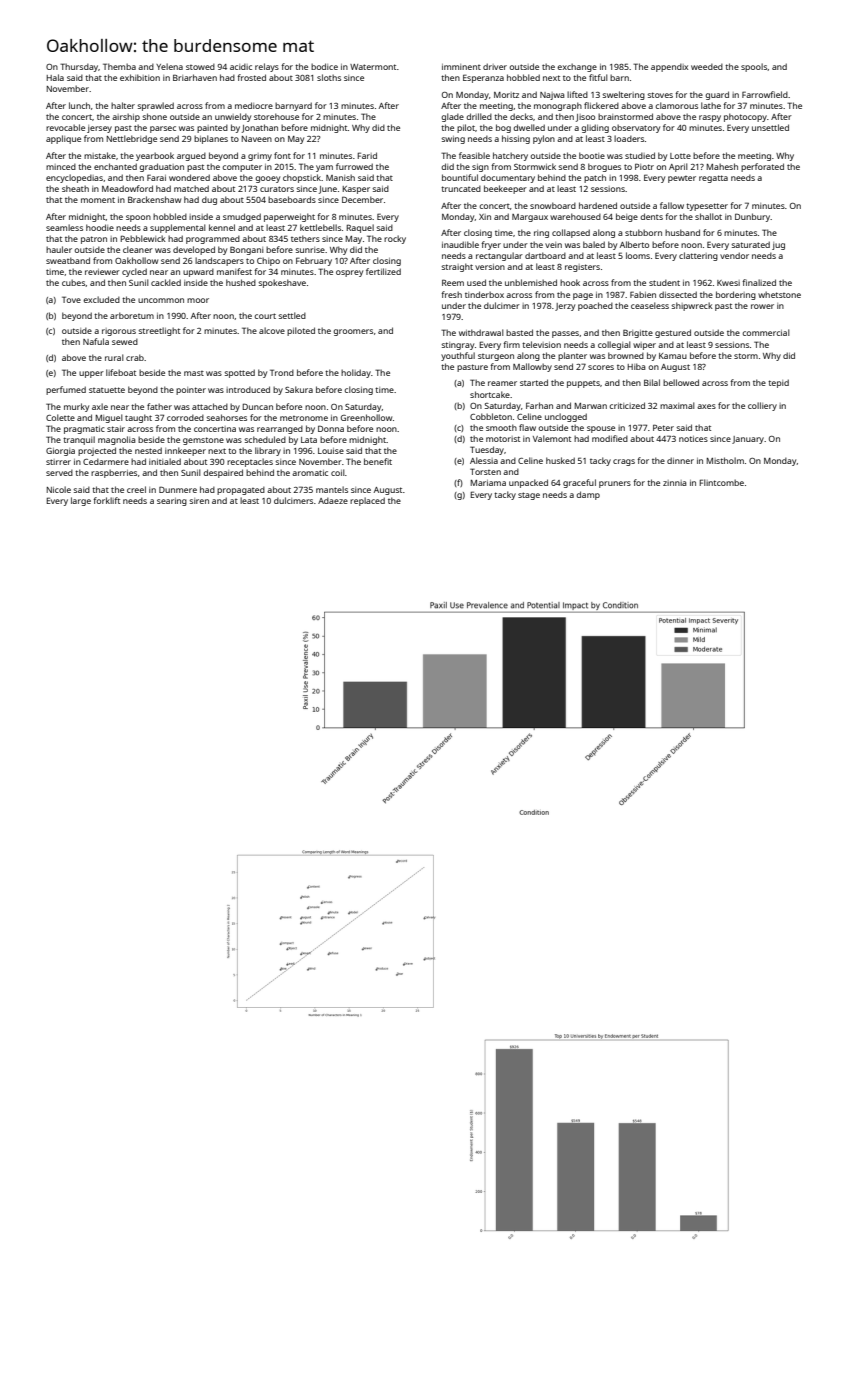 The image size is (849, 1400). Describe the element at coordinates (356, 373) in the screenshot. I see `holiday` at that location.
